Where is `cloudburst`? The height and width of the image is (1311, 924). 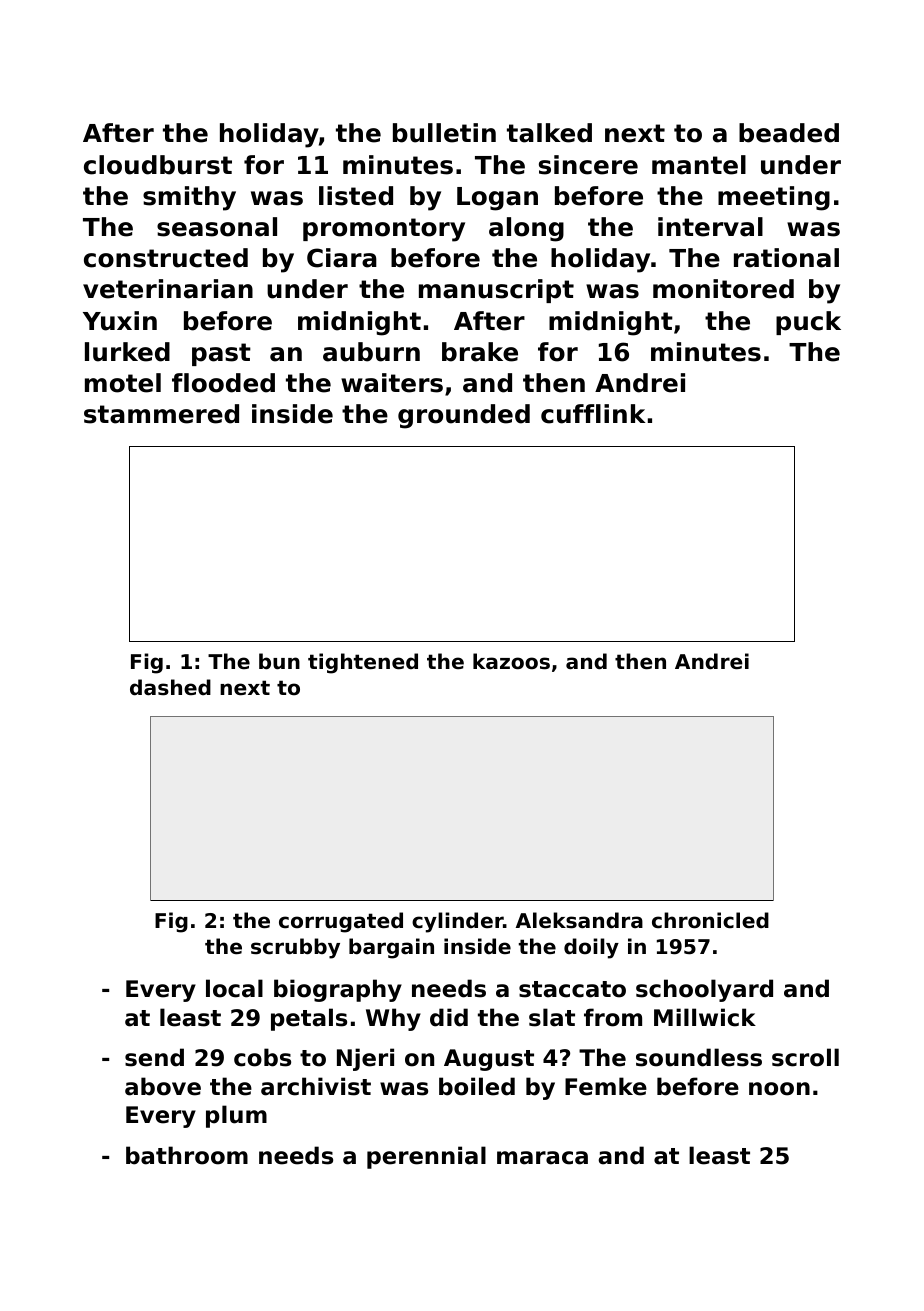
cloudburst is located at coordinates (158, 165).
